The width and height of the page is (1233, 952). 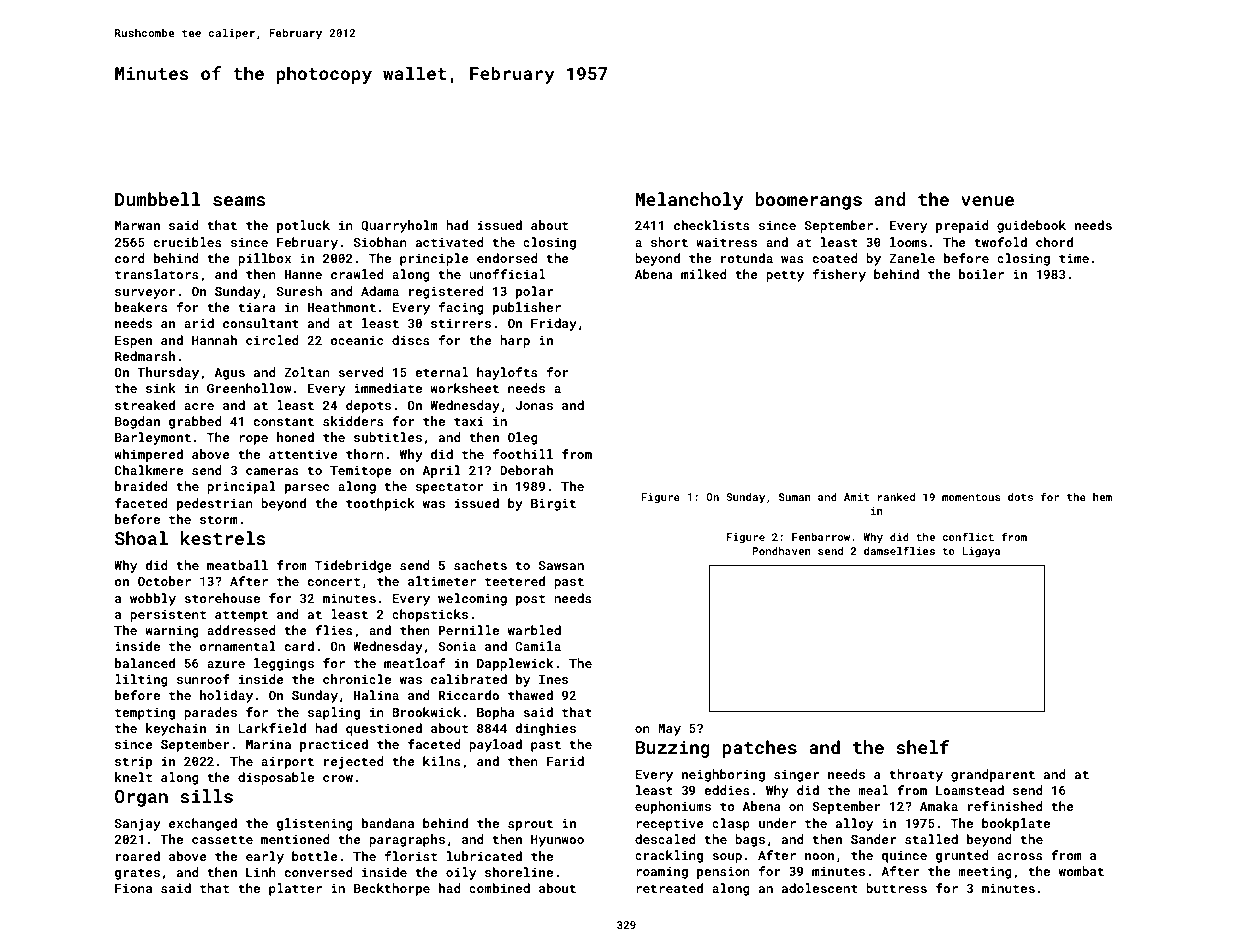 I want to click on Jonas, so click(x=534, y=405).
